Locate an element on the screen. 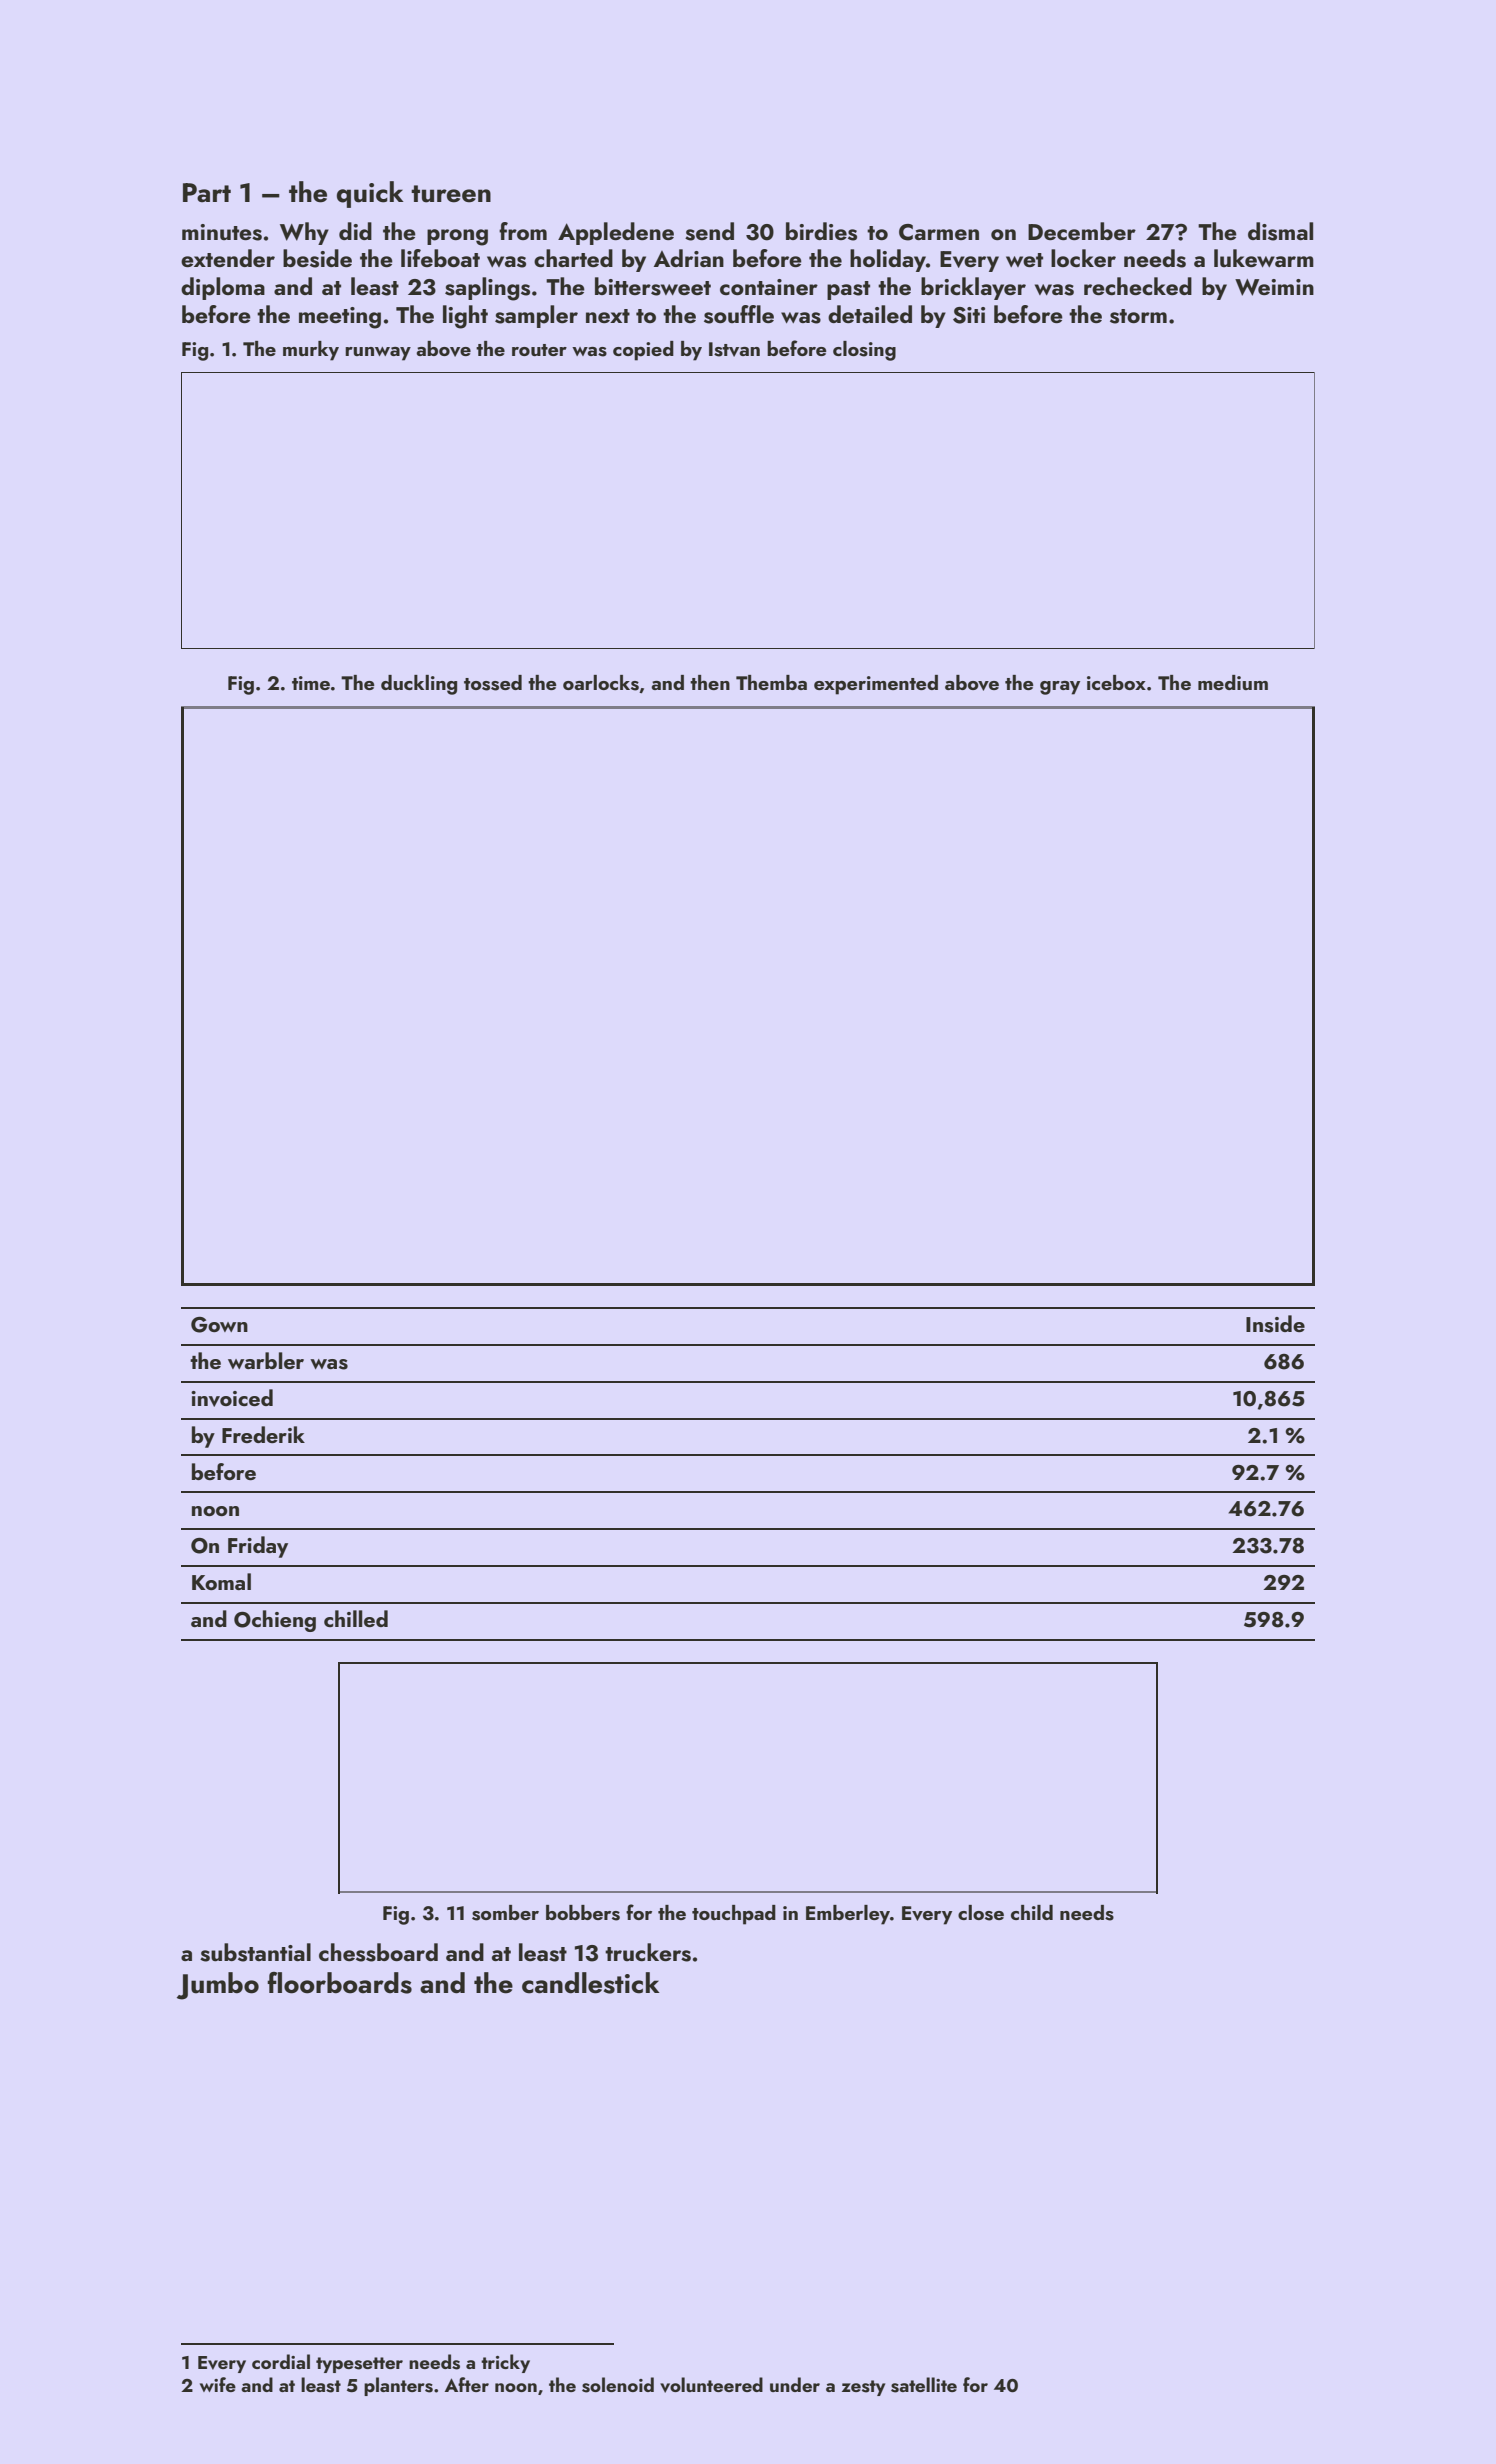 The width and height of the screenshot is (1496, 2464). time is located at coordinates (311, 683).
